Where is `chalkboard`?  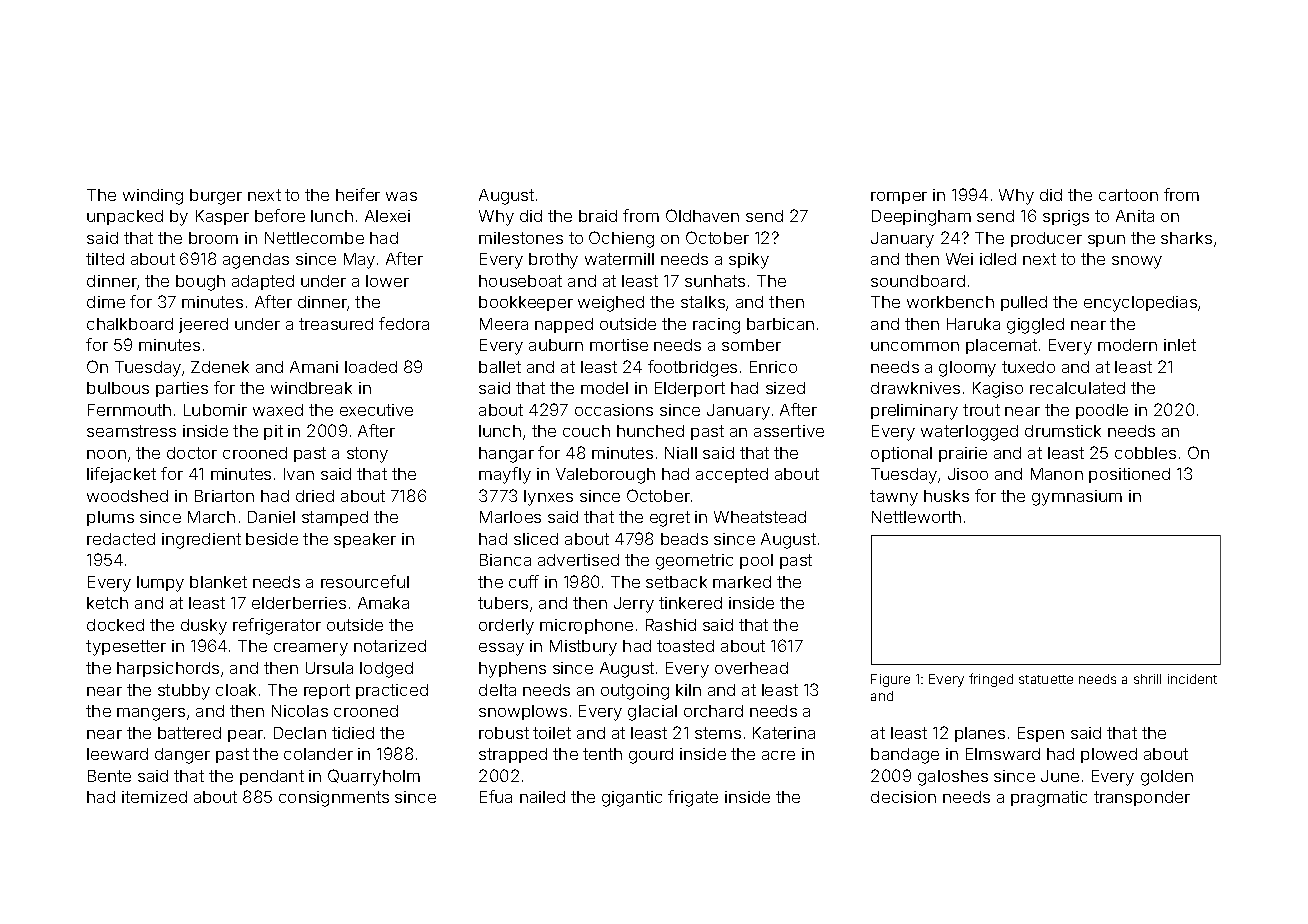
chalkboard is located at coordinates (130, 324).
